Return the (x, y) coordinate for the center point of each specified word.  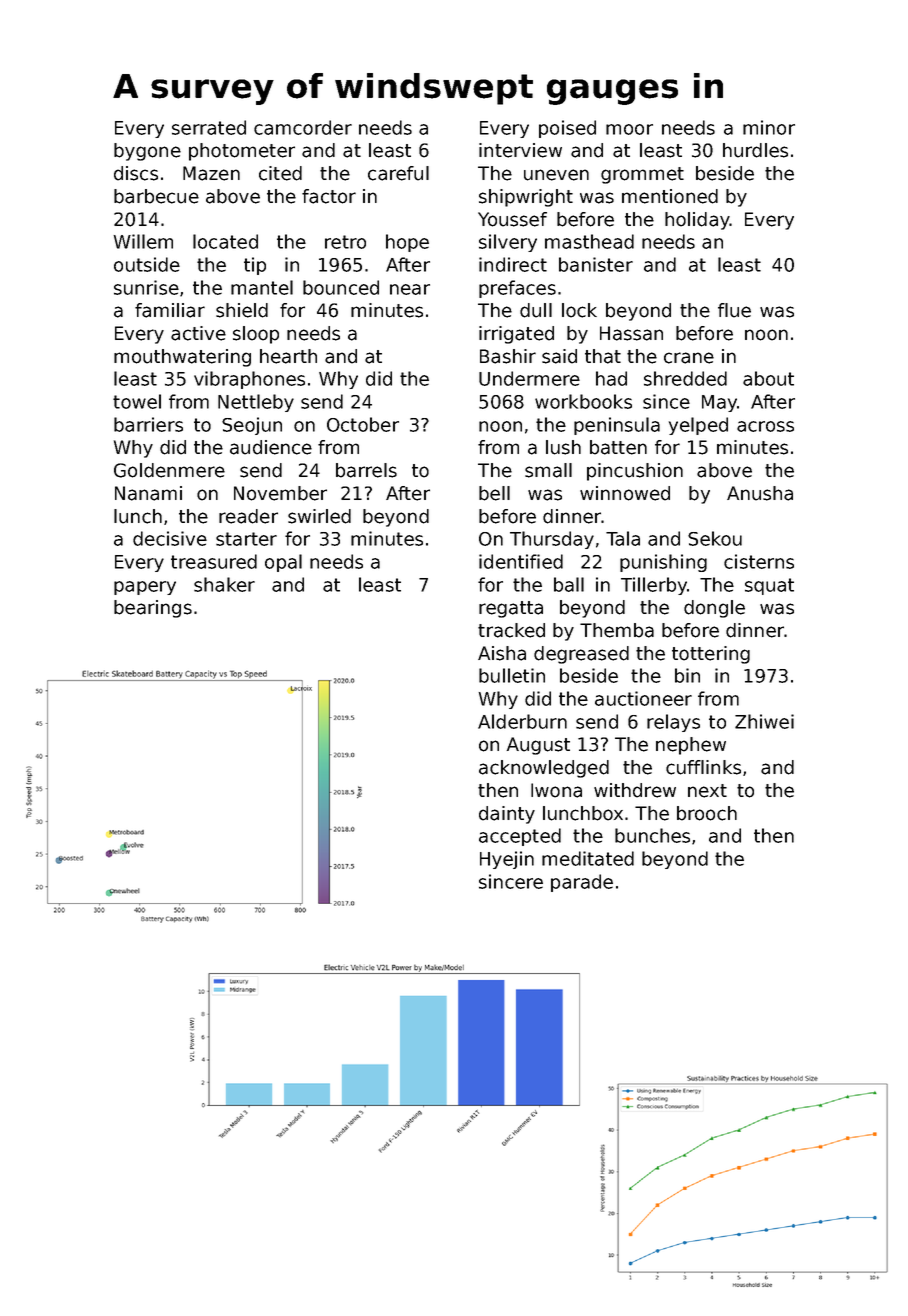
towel (137, 401)
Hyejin (507, 860)
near (410, 289)
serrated (209, 127)
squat (769, 586)
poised (567, 129)
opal (283, 563)
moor (629, 129)
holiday (697, 221)
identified (521, 561)
